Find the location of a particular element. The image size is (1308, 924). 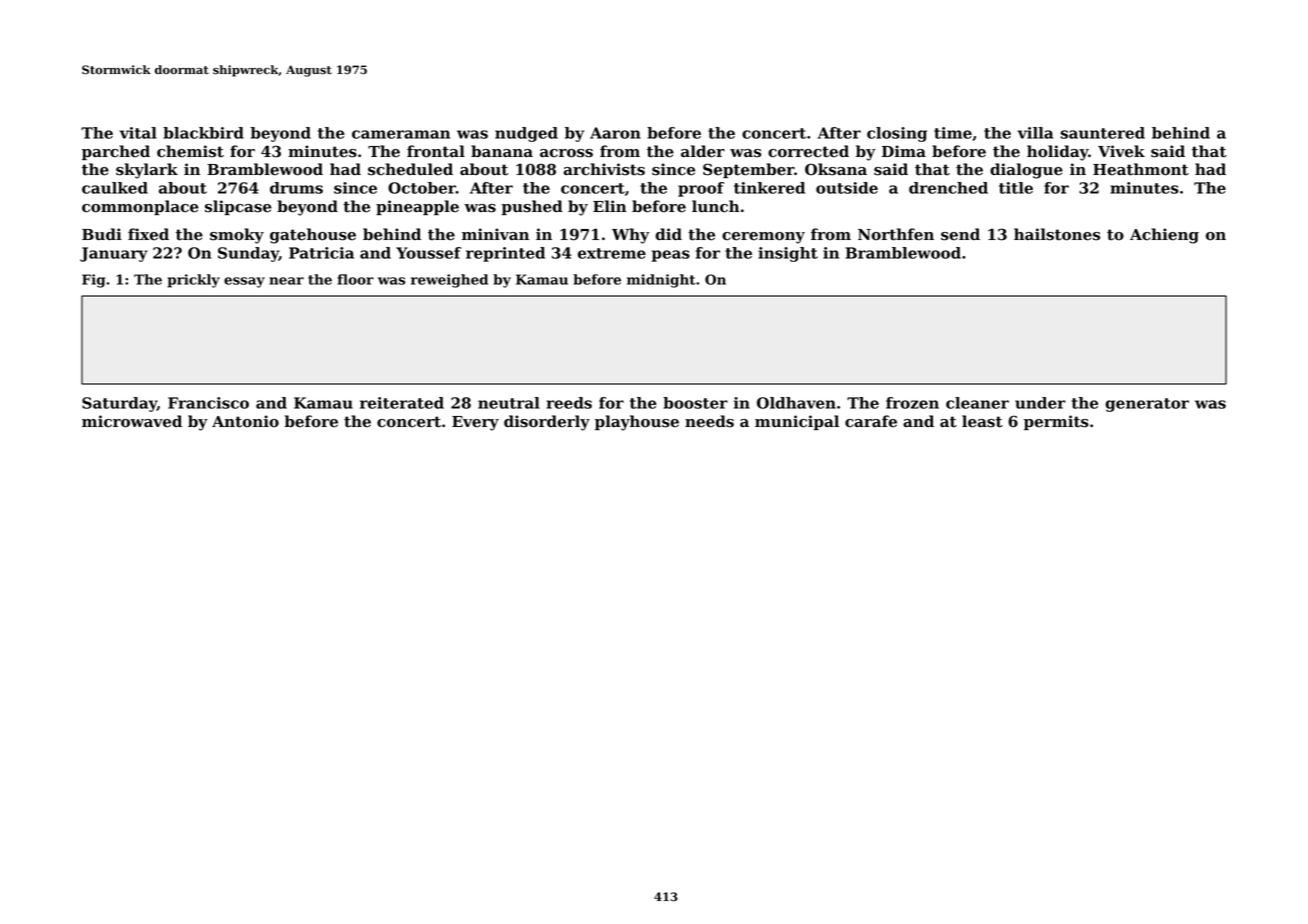

Aaron is located at coordinates (615, 133).
